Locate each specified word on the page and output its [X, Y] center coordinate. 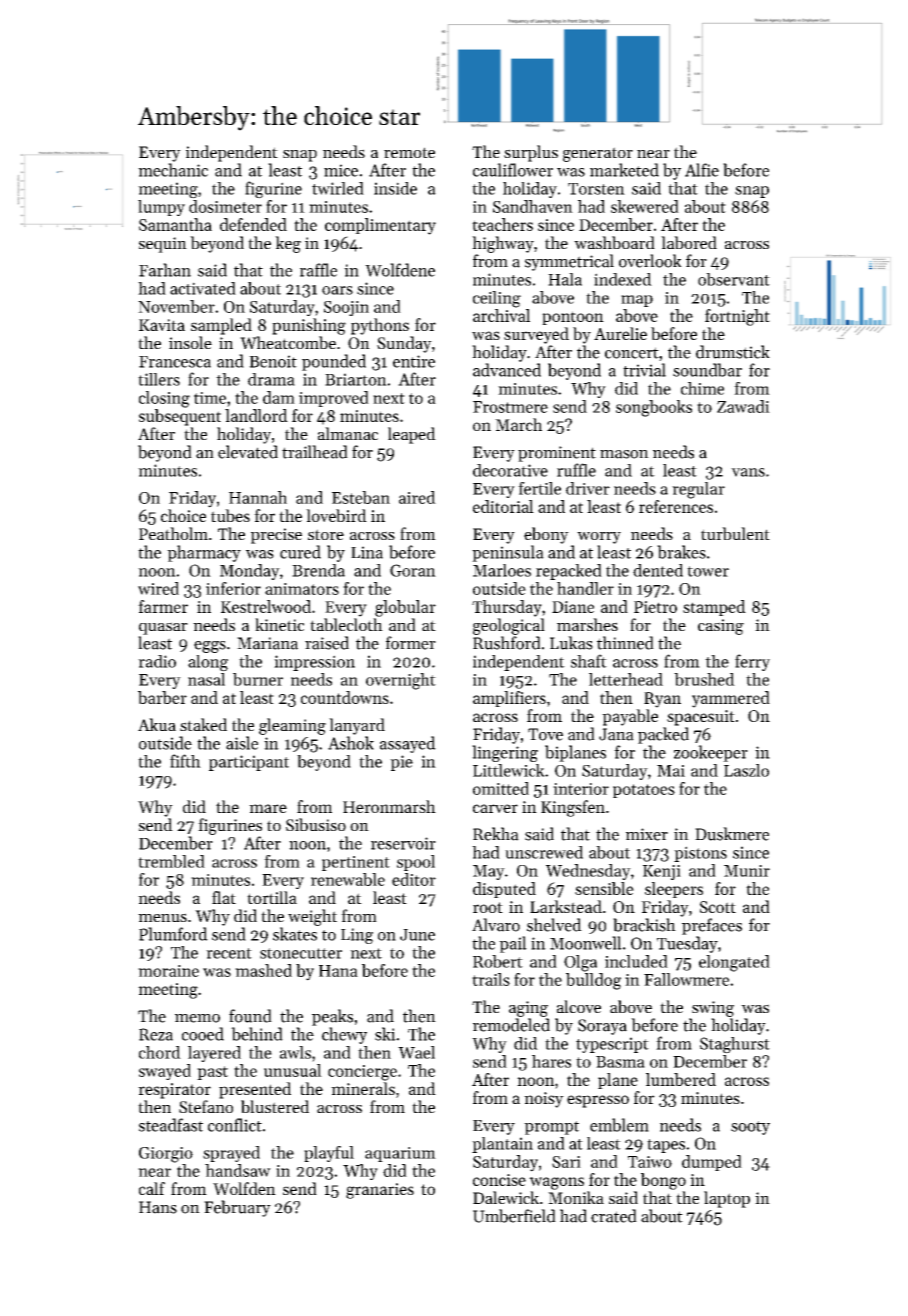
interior [581, 789]
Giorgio [166, 1155]
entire [414, 361]
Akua [157, 724]
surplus [531, 153]
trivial [644, 370]
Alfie [702, 170]
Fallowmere [686, 979]
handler [585, 588]
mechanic [173, 170]
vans [748, 472]
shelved [554, 925]
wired [158, 588]
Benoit [273, 361]
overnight [401, 681]
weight [312, 917]
